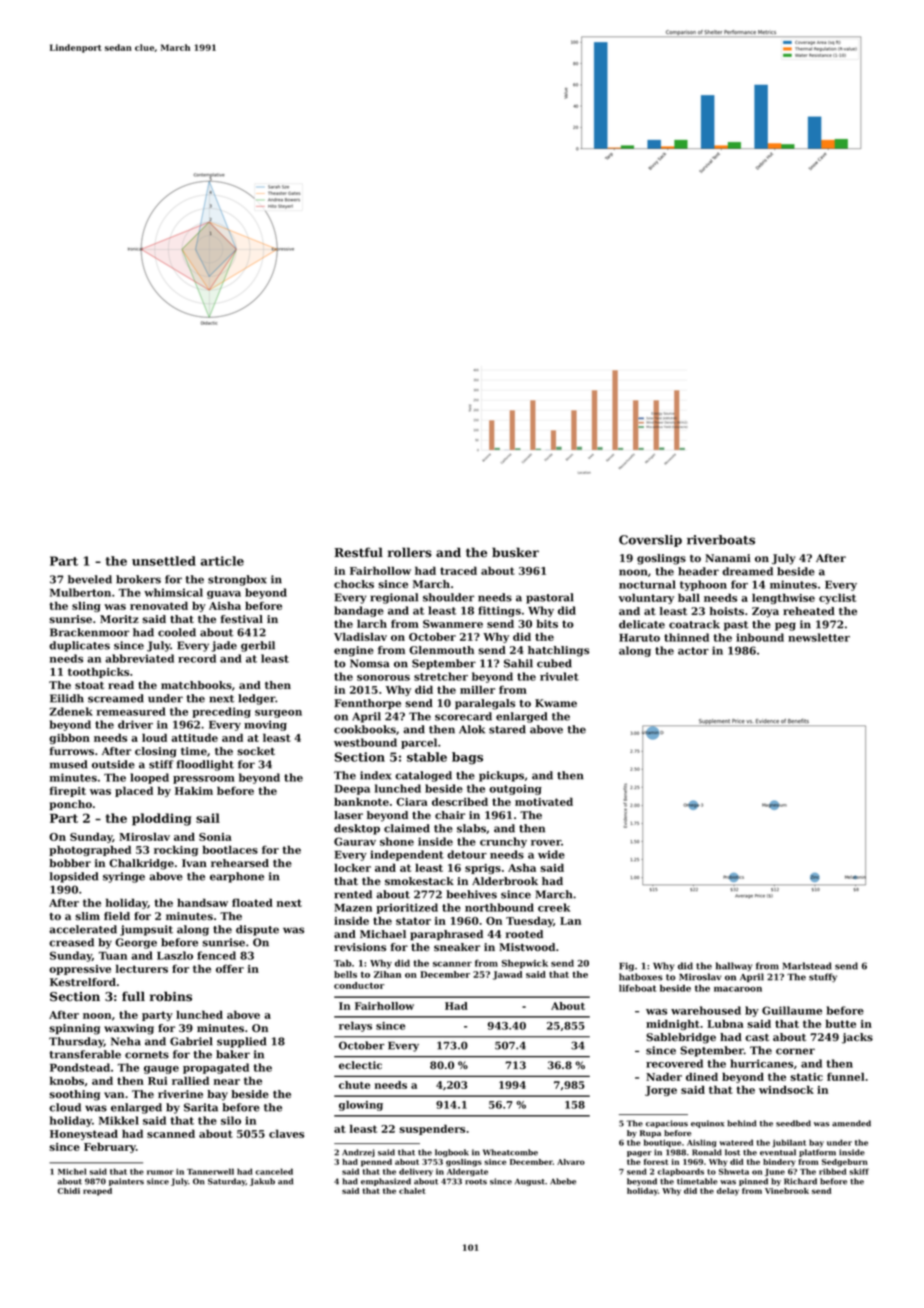 This screenshot has height=1308, width=924. What do you see at coordinates (194, 790) in the screenshot?
I see `Hakim` at bounding box center [194, 790].
